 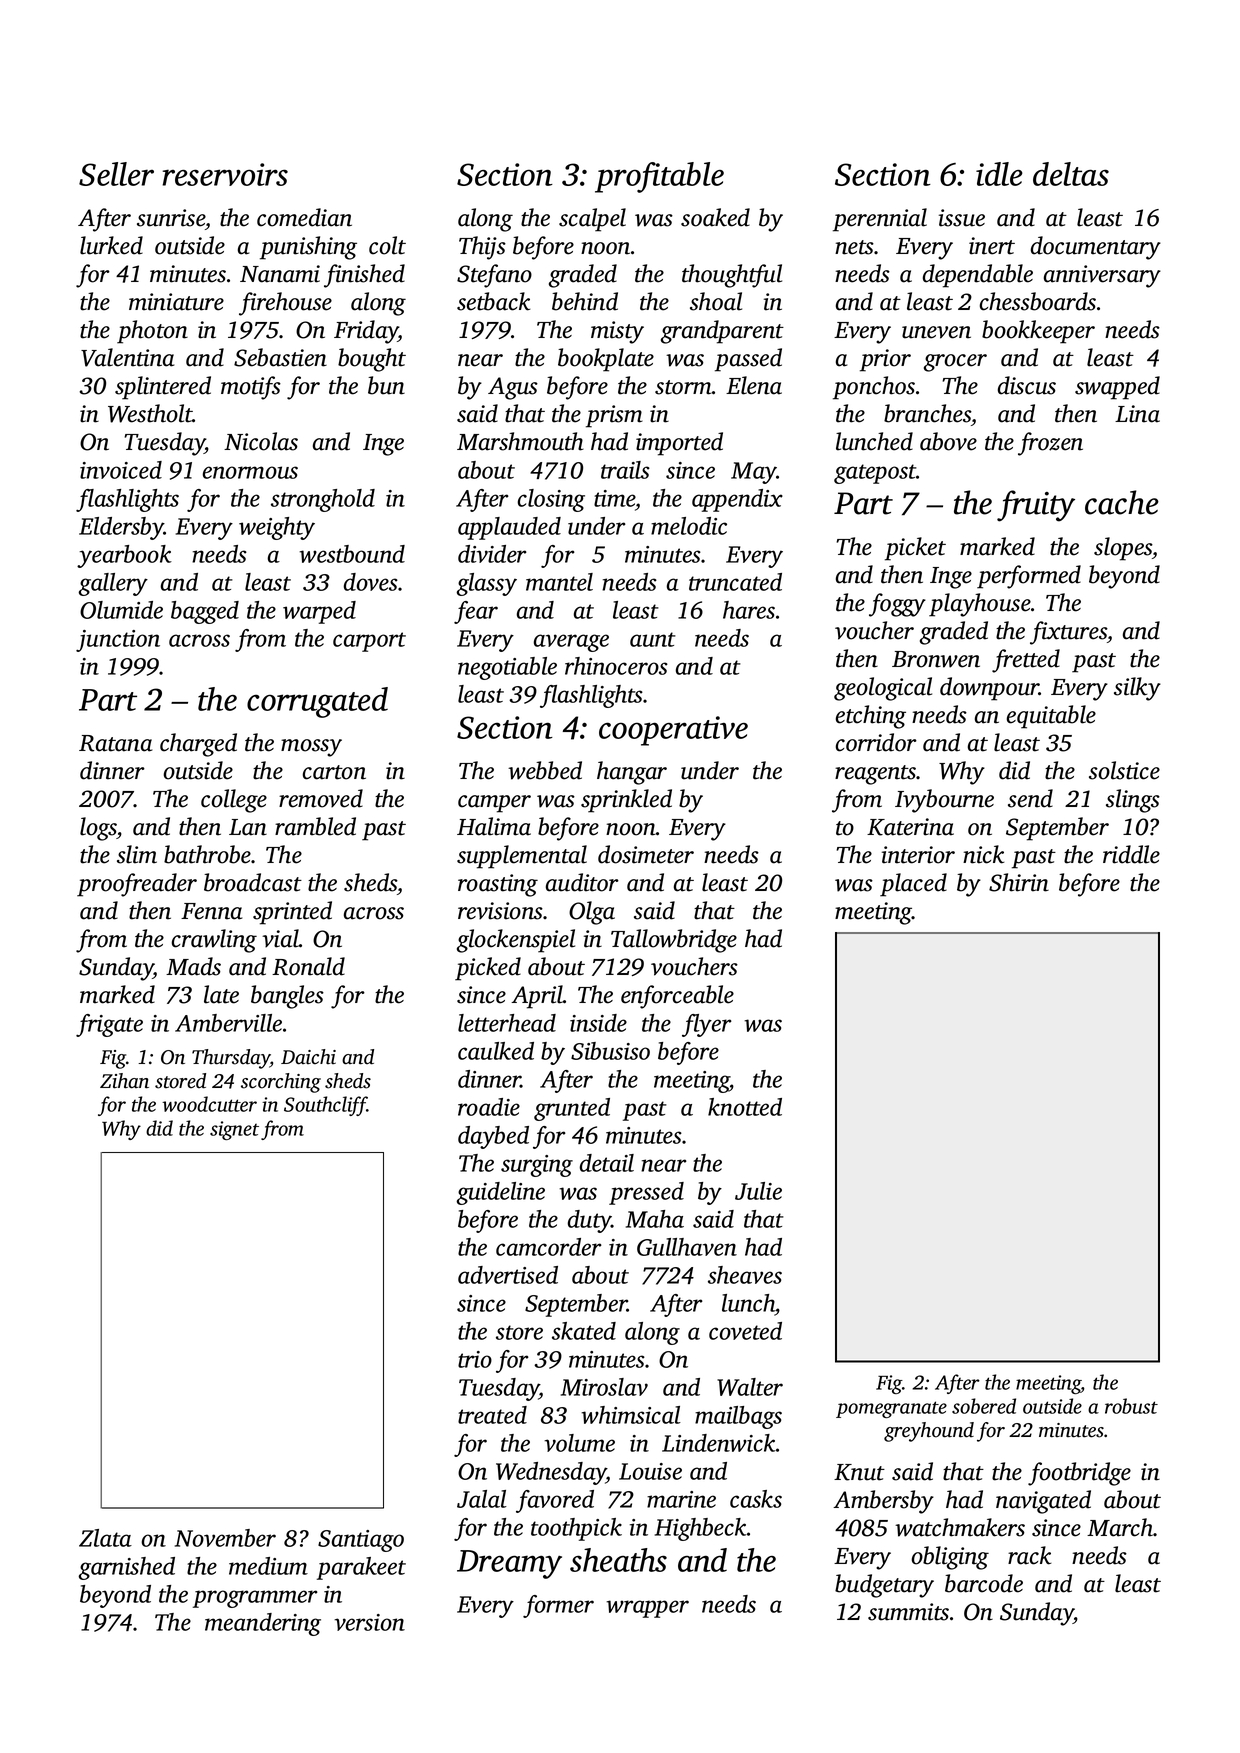 I want to click on version, so click(x=369, y=1622).
